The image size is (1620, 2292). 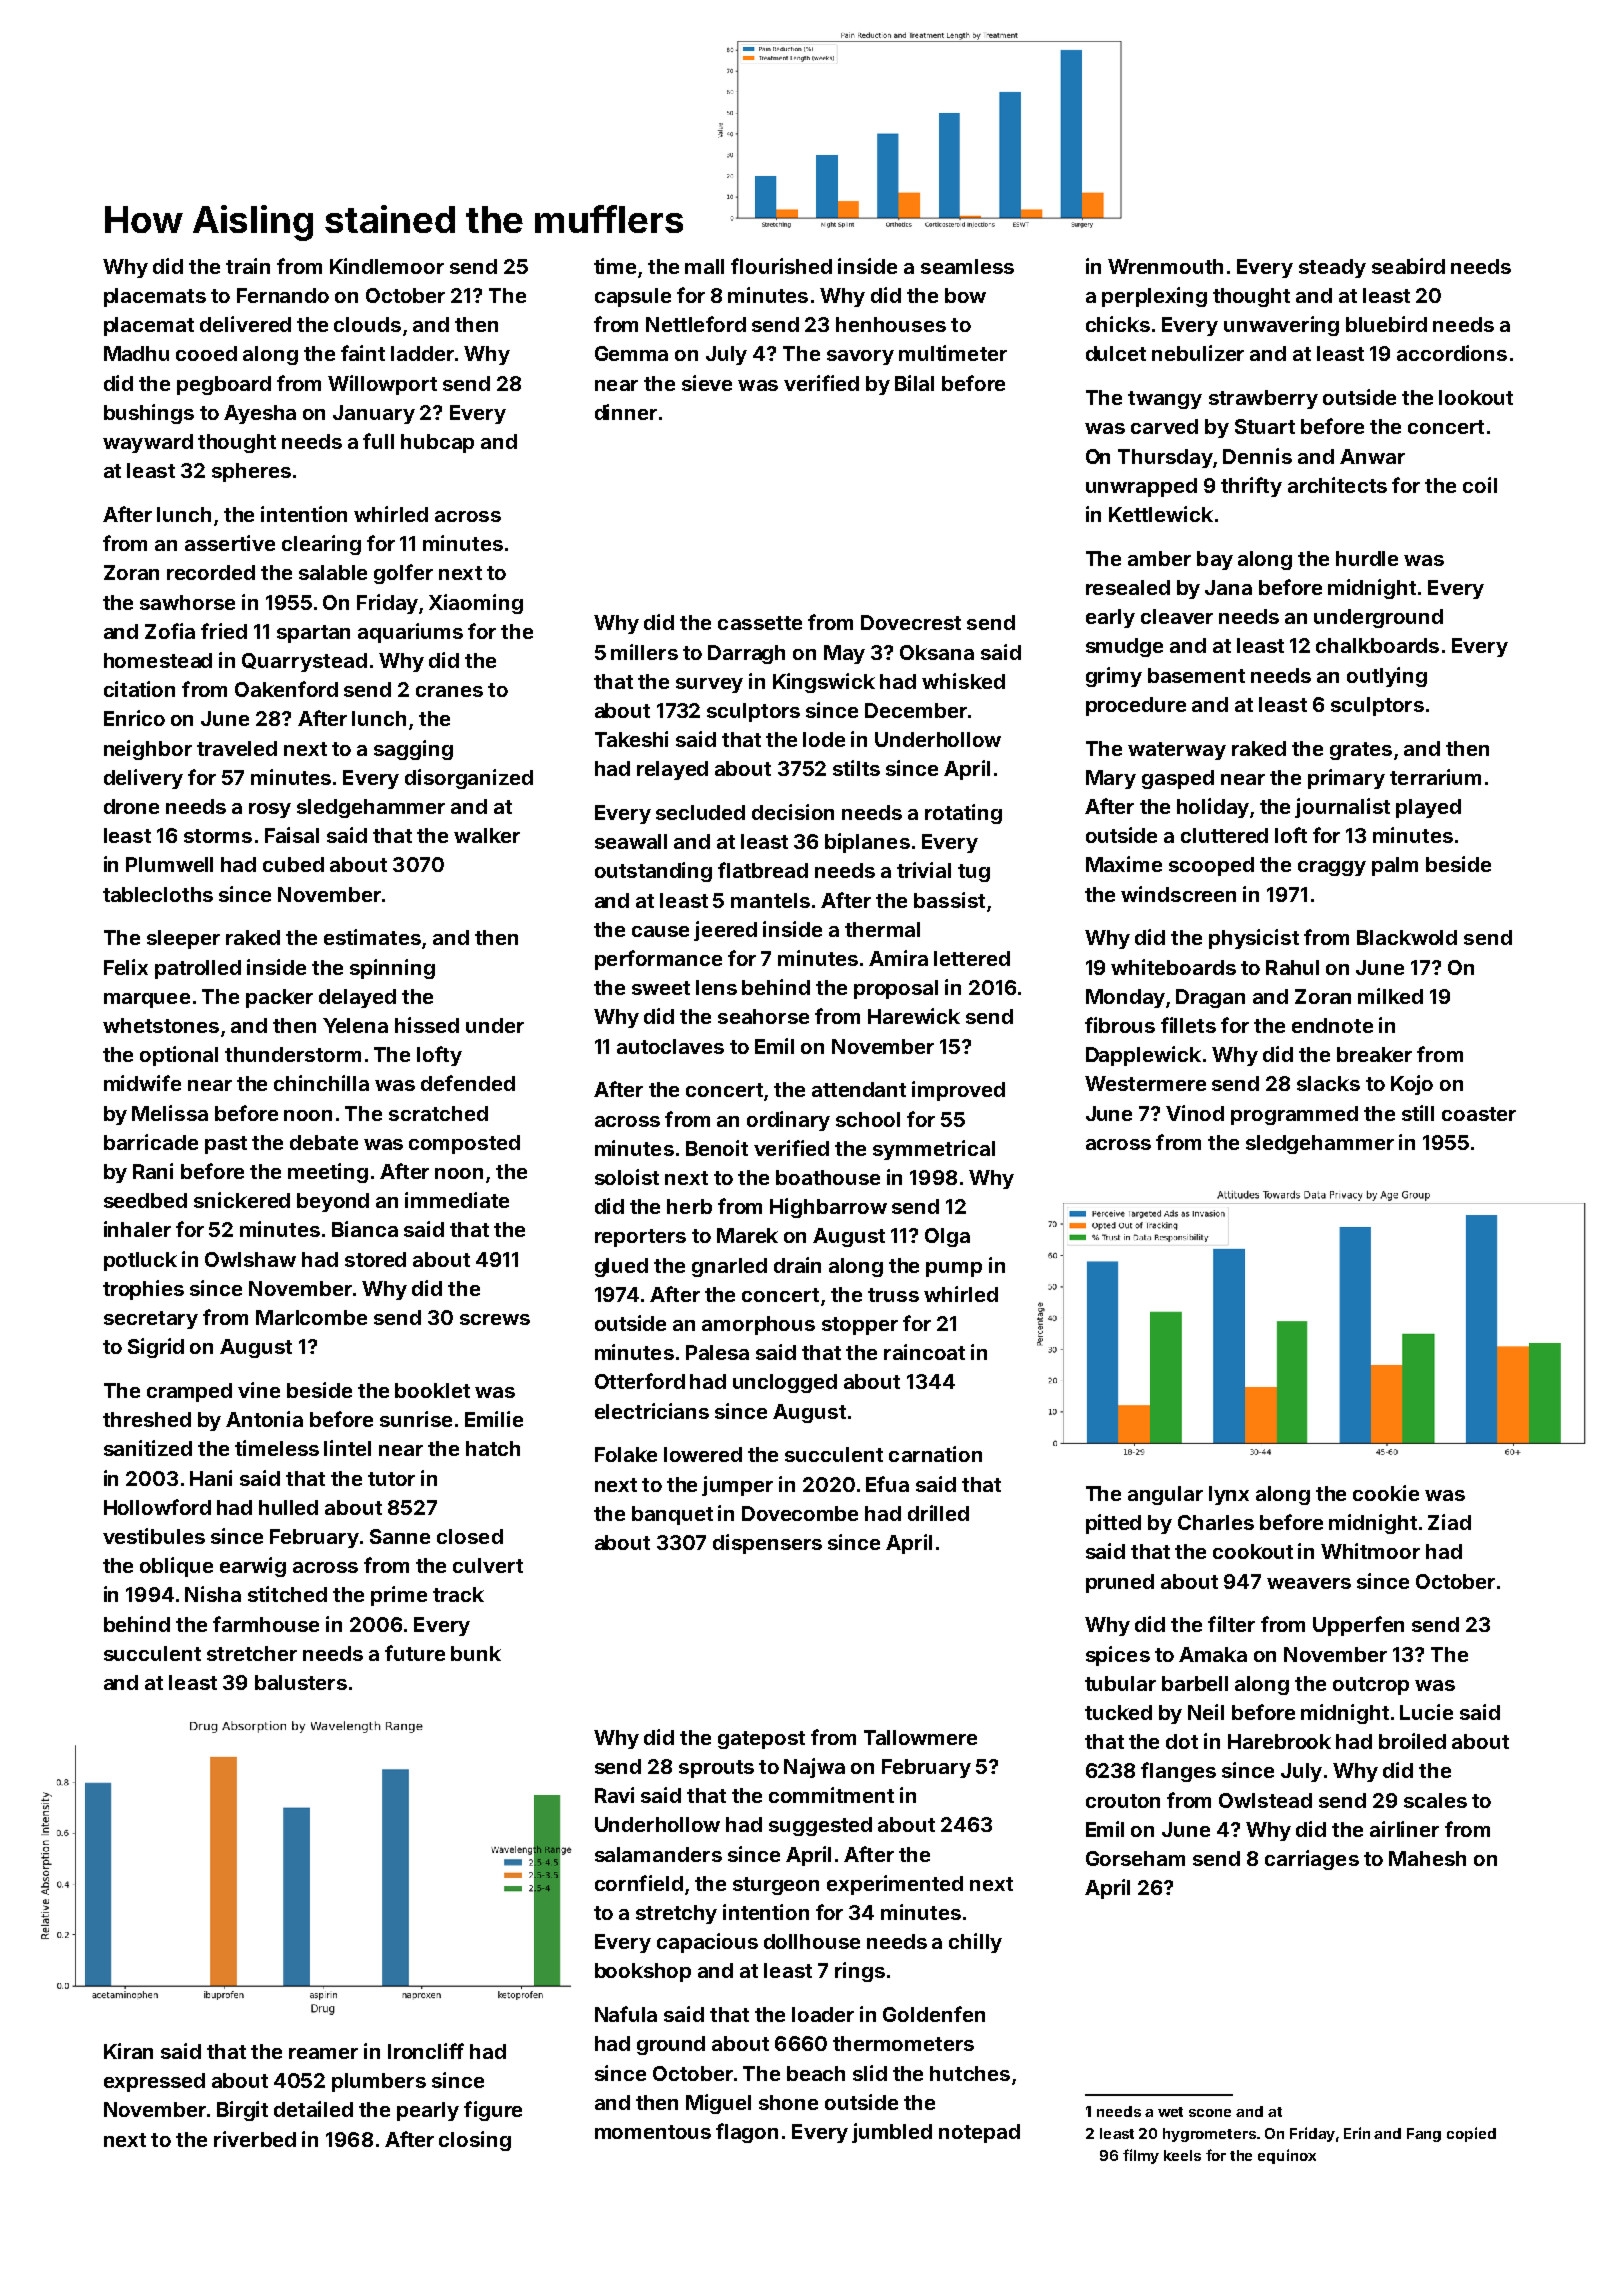 What do you see at coordinates (672, 1515) in the screenshot?
I see `banquet` at bounding box center [672, 1515].
